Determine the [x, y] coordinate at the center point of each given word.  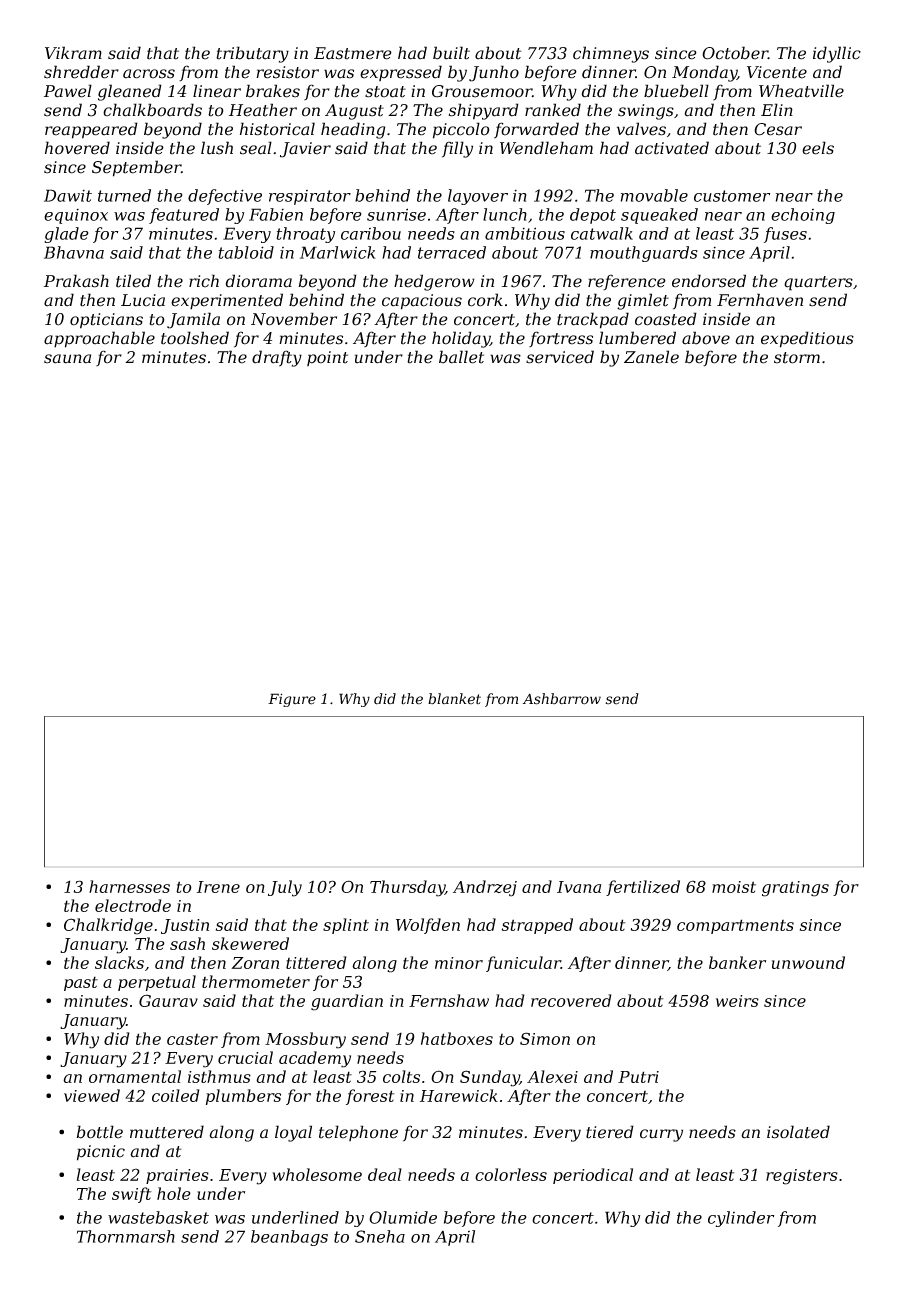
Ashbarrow [562, 699]
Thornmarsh [126, 1236]
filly [457, 149]
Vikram [73, 53]
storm [797, 358]
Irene [218, 887]
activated [672, 148]
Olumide [403, 1217]
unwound [808, 962]
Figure [292, 700]
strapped [537, 926]
